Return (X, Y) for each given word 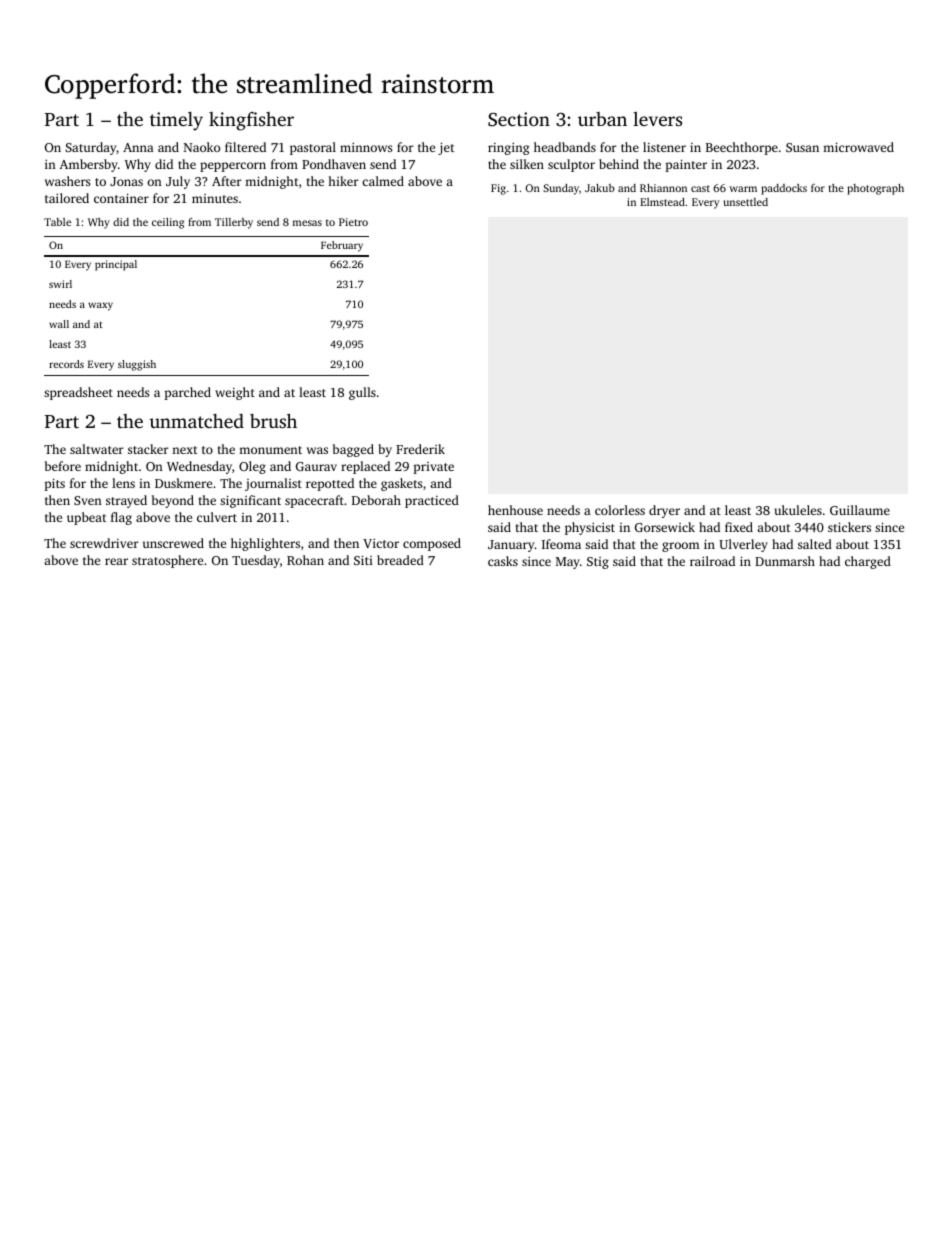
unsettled (746, 202)
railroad (712, 561)
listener (664, 147)
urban (602, 119)
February (342, 246)
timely (176, 121)
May (568, 563)
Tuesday (256, 561)
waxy (100, 306)
